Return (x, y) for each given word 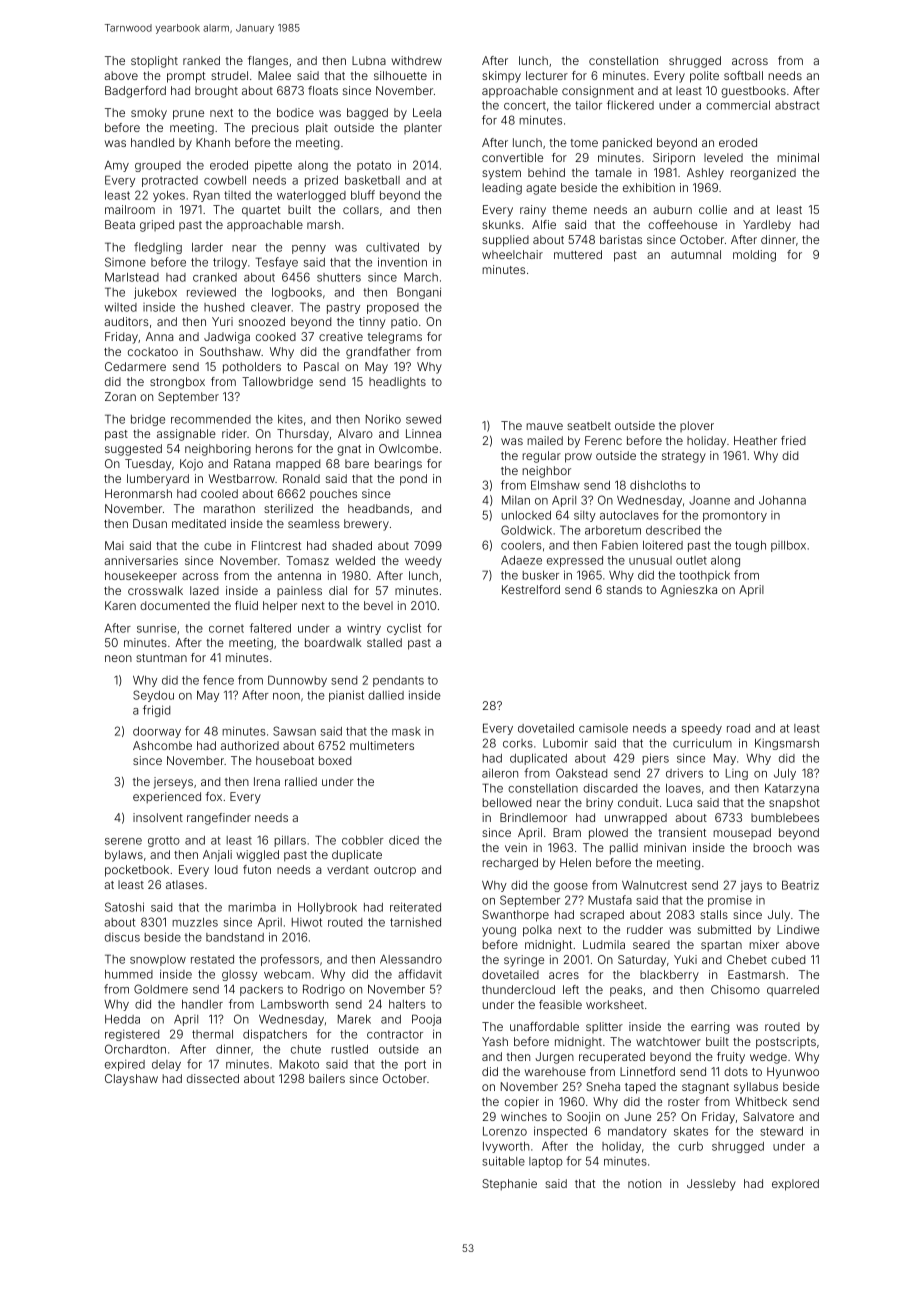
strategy (684, 457)
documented (175, 605)
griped (157, 226)
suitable (503, 1161)
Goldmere (161, 989)
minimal (798, 157)
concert (525, 105)
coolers (521, 545)
